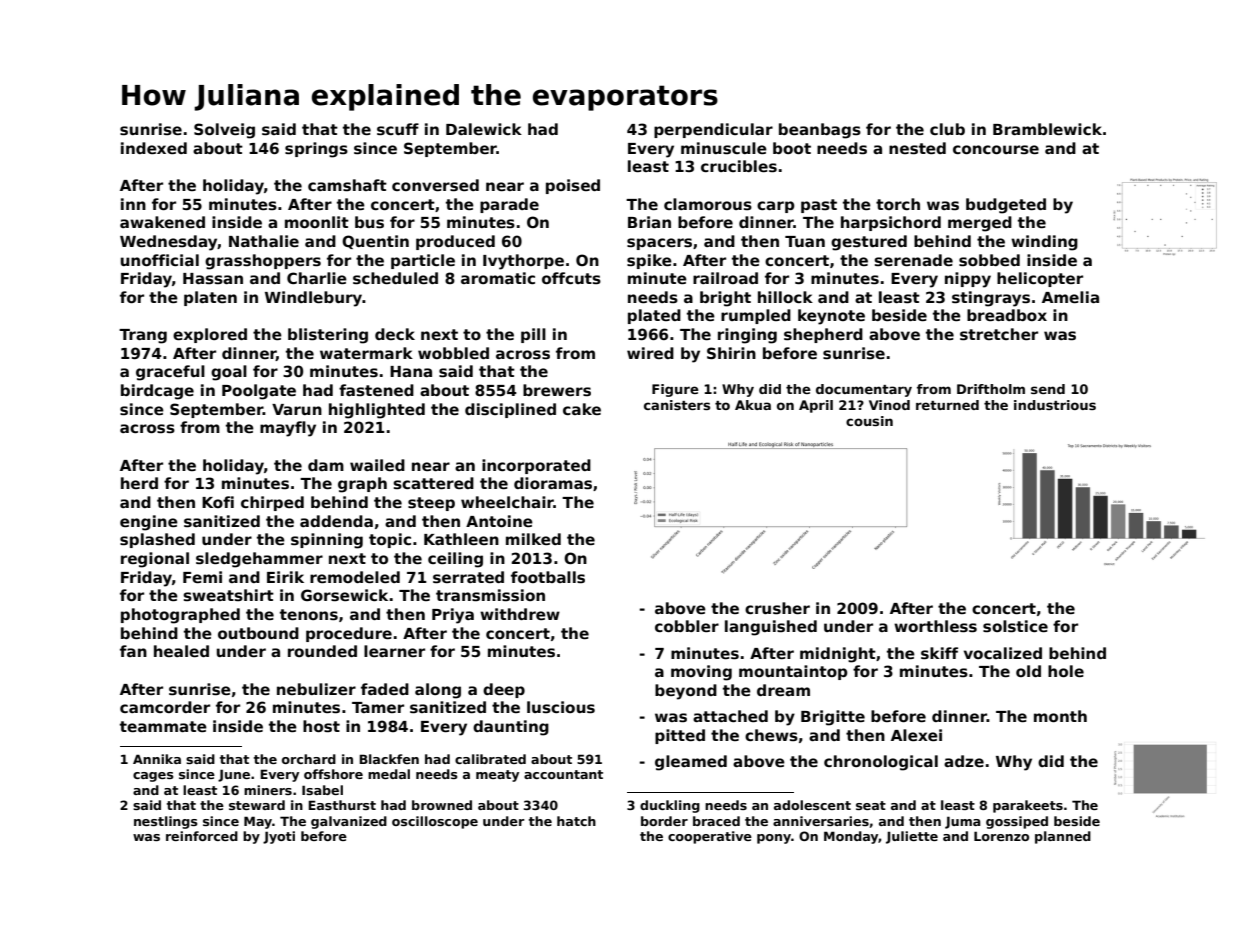 This document has height=952, width=1233. What do you see at coordinates (701, 673) in the document?
I see `moving` at bounding box center [701, 673].
